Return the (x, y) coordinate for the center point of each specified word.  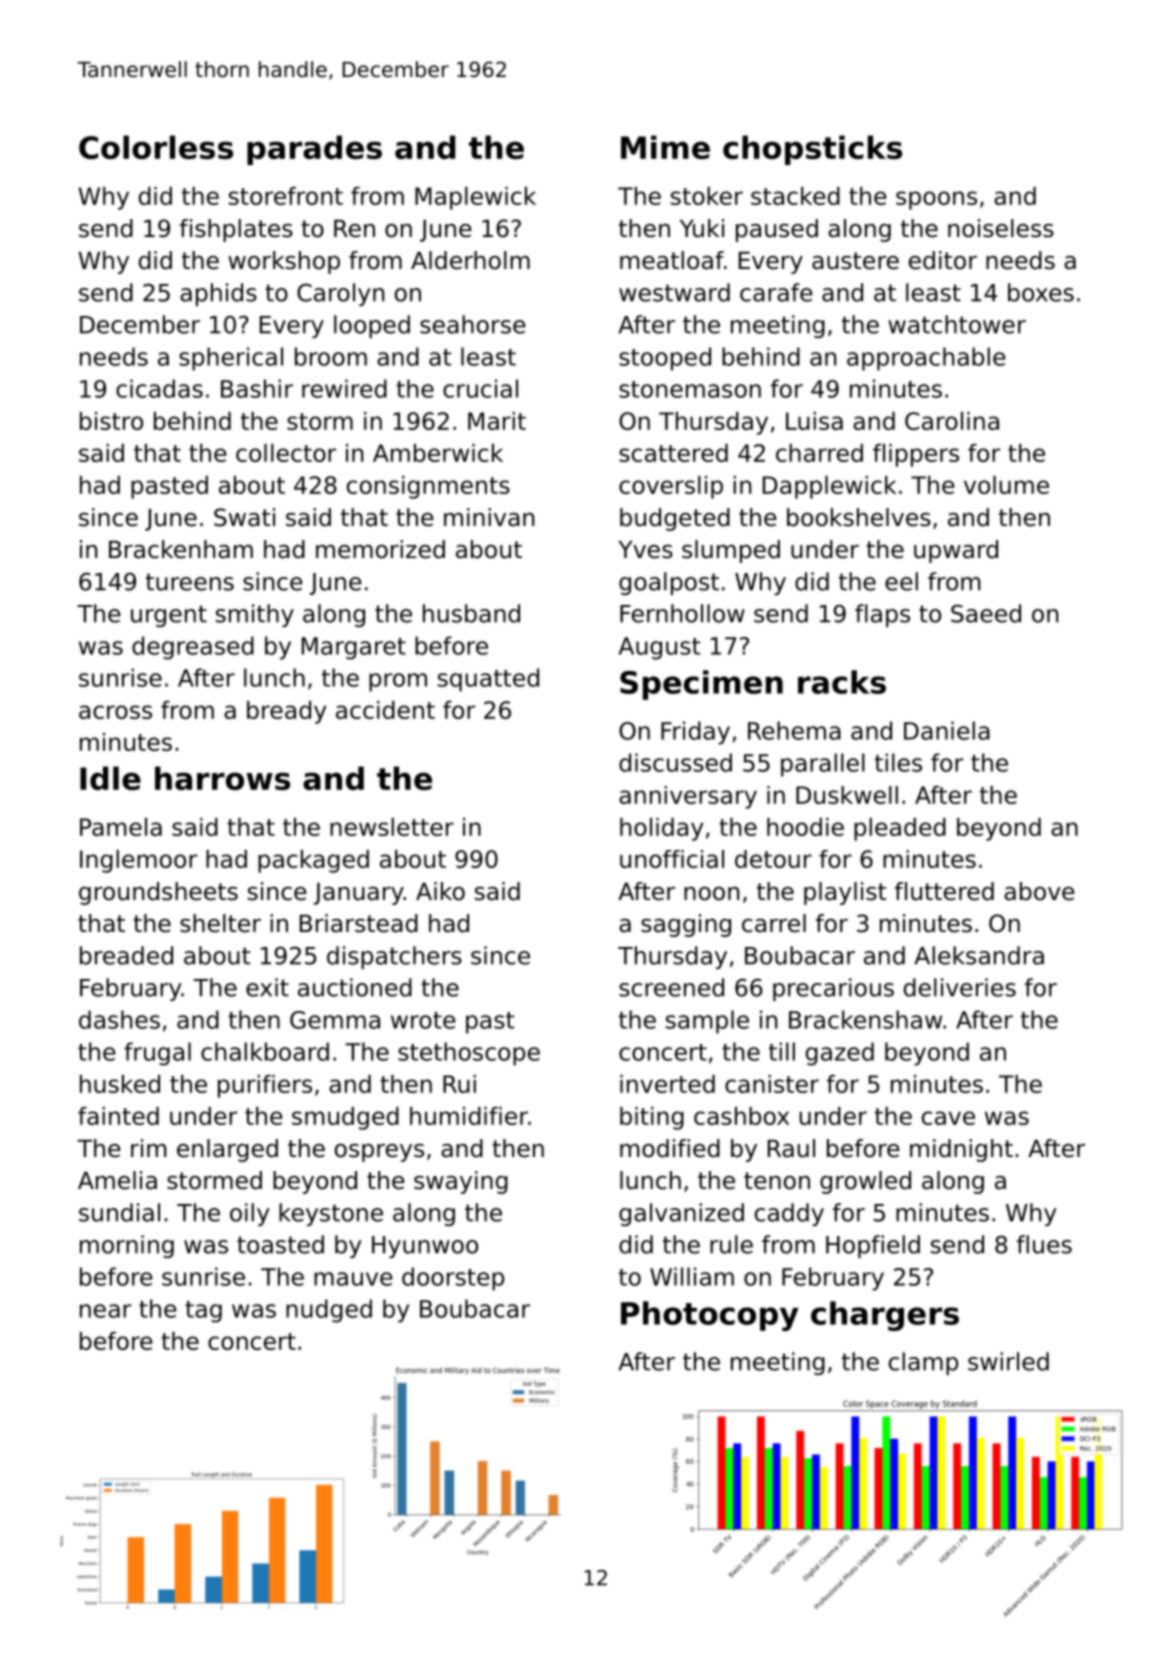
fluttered (944, 891)
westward (674, 292)
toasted (280, 1244)
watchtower (957, 324)
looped (372, 326)
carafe (776, 292)
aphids (218, 294)
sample (707, 1022)
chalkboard (265, 1051)
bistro (111, 421)
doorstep (453, 1279)
